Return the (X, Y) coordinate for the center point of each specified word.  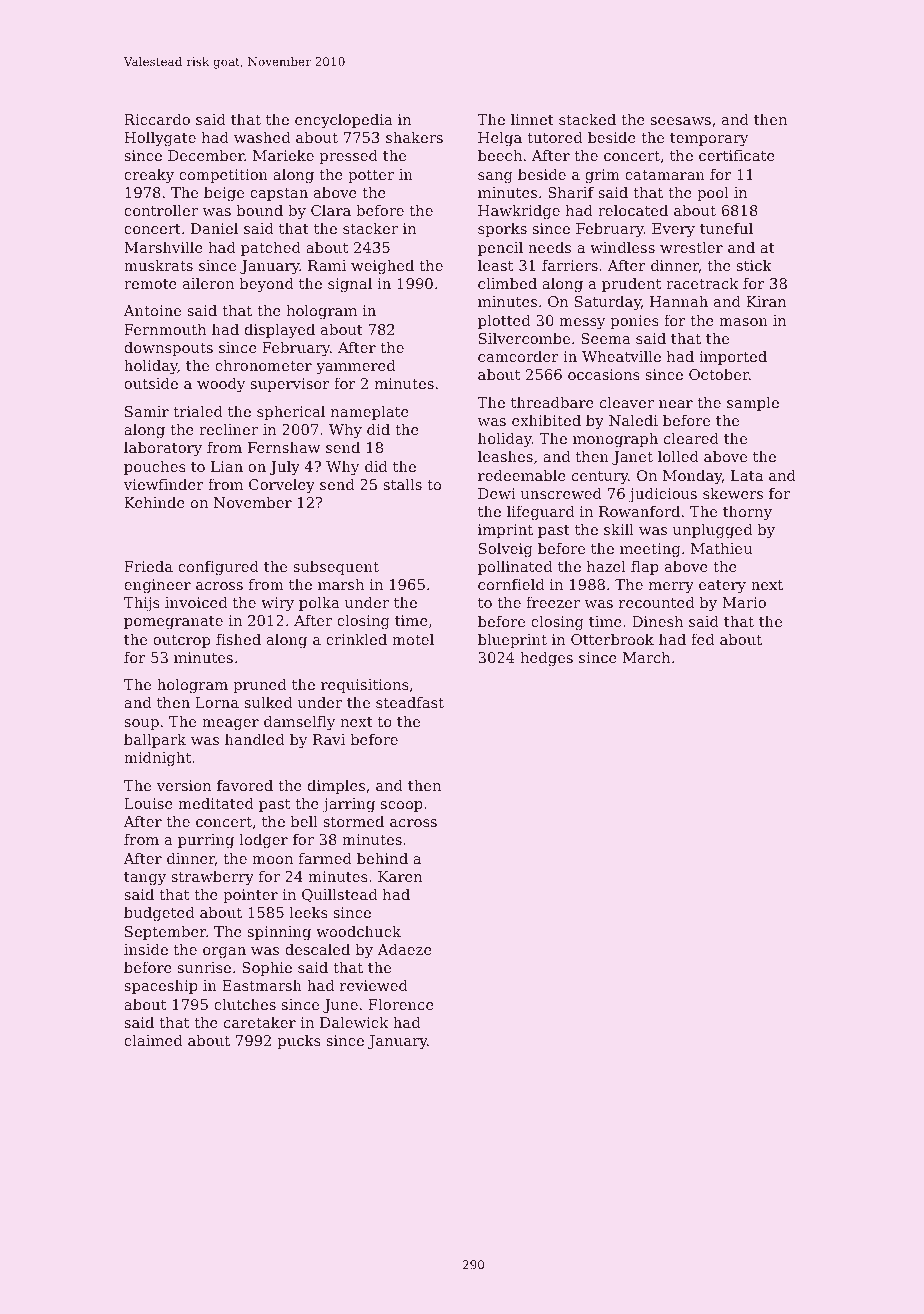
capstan (279, 194)
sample (753, 403)
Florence (401, 1004)
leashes (505, 456)
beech (500, 155)
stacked (587, 119)
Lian (227, 466)
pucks (299, 1041)
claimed (153, 1040)
